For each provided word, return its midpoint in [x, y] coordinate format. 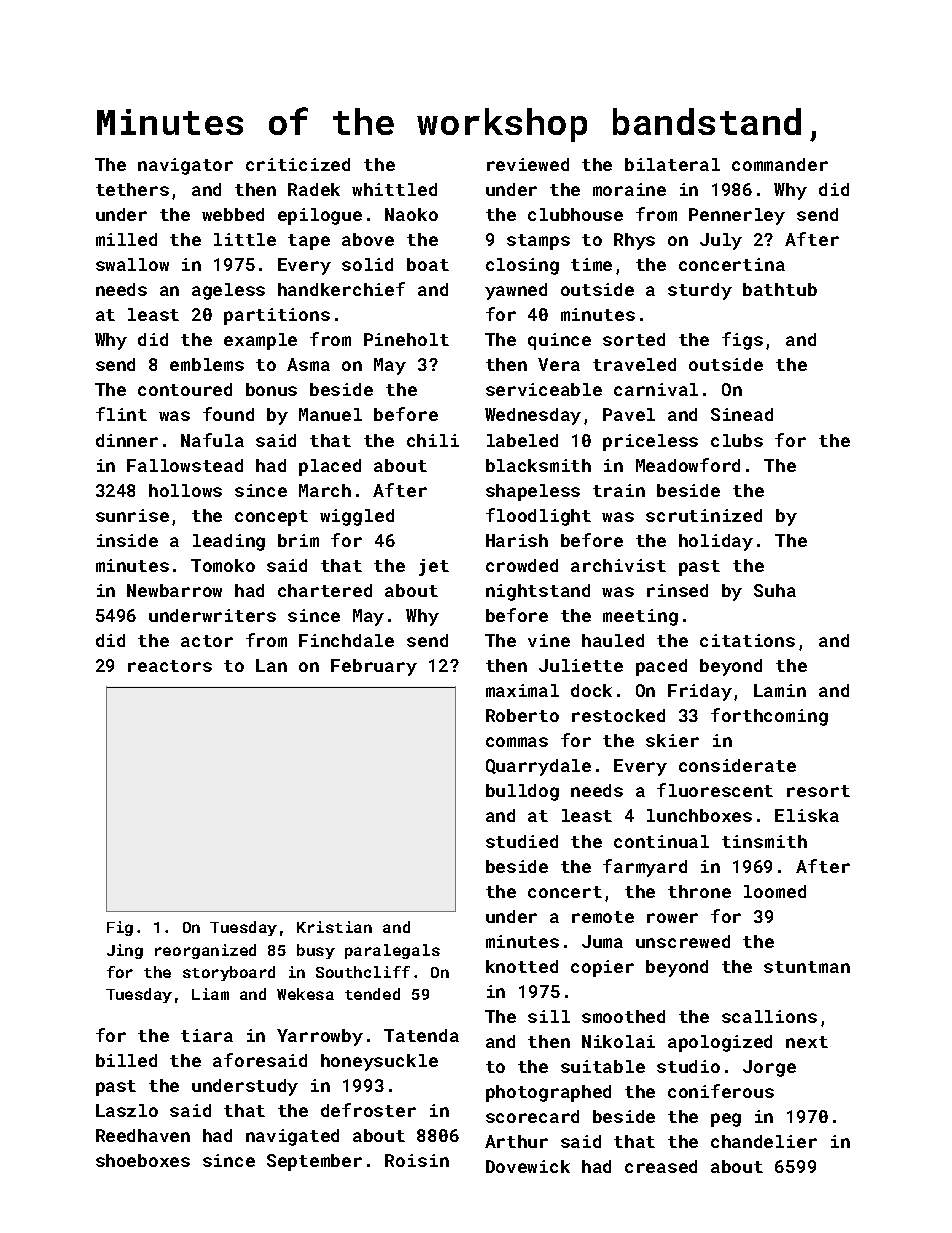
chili [433, 440]
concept [271, 518]
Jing [125, 951]
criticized [298, 164]
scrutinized [704, 515]
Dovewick [528, 1166]
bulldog [522, 792]
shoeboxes [143, 1160]
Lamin [780, 690]
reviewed [528, 164]
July [721, 241]
